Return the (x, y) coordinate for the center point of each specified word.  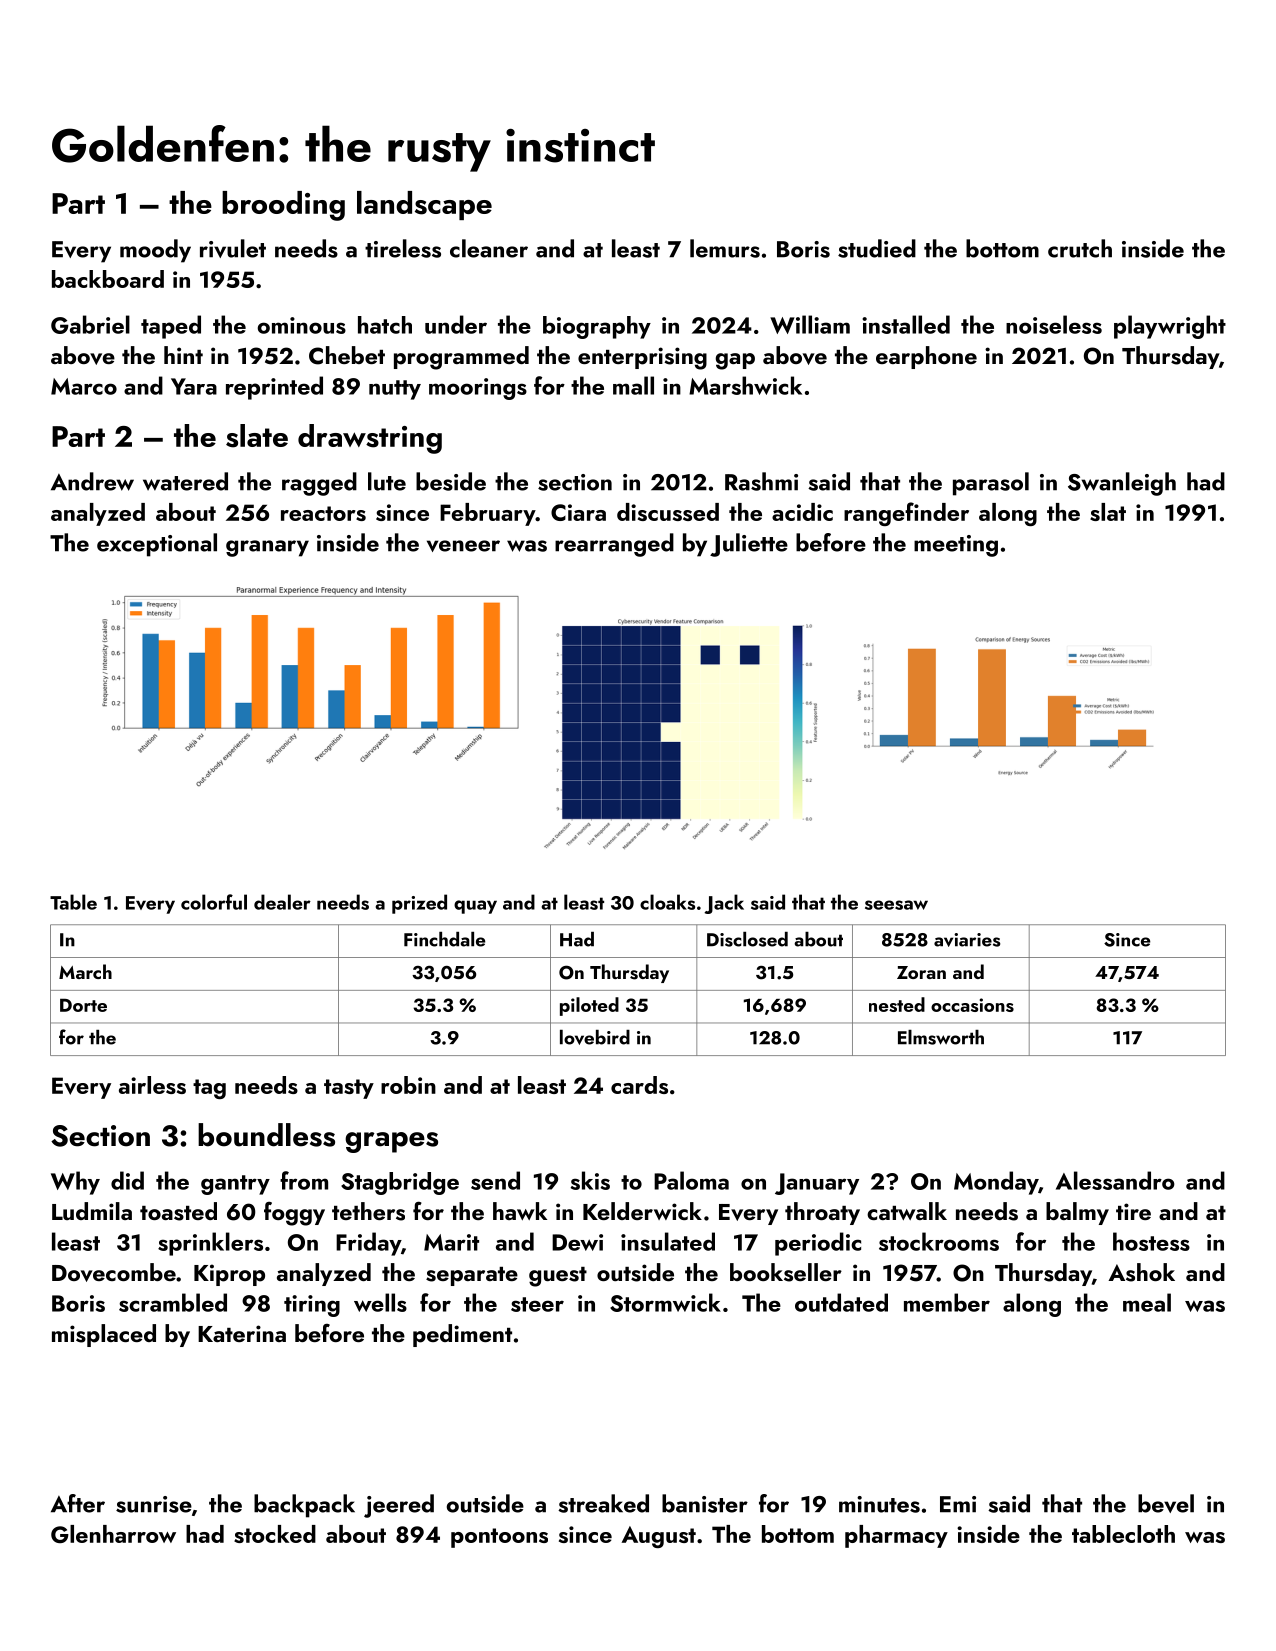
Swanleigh (1122, 484)
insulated (668, 1241)
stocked (275, 1534)
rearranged (614, 545)
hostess (1151, 1241)
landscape (424, 205)
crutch (1080, 248)
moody (155, 251)
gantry (235, 1185)
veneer (463, 546)
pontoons (499, 1538)
